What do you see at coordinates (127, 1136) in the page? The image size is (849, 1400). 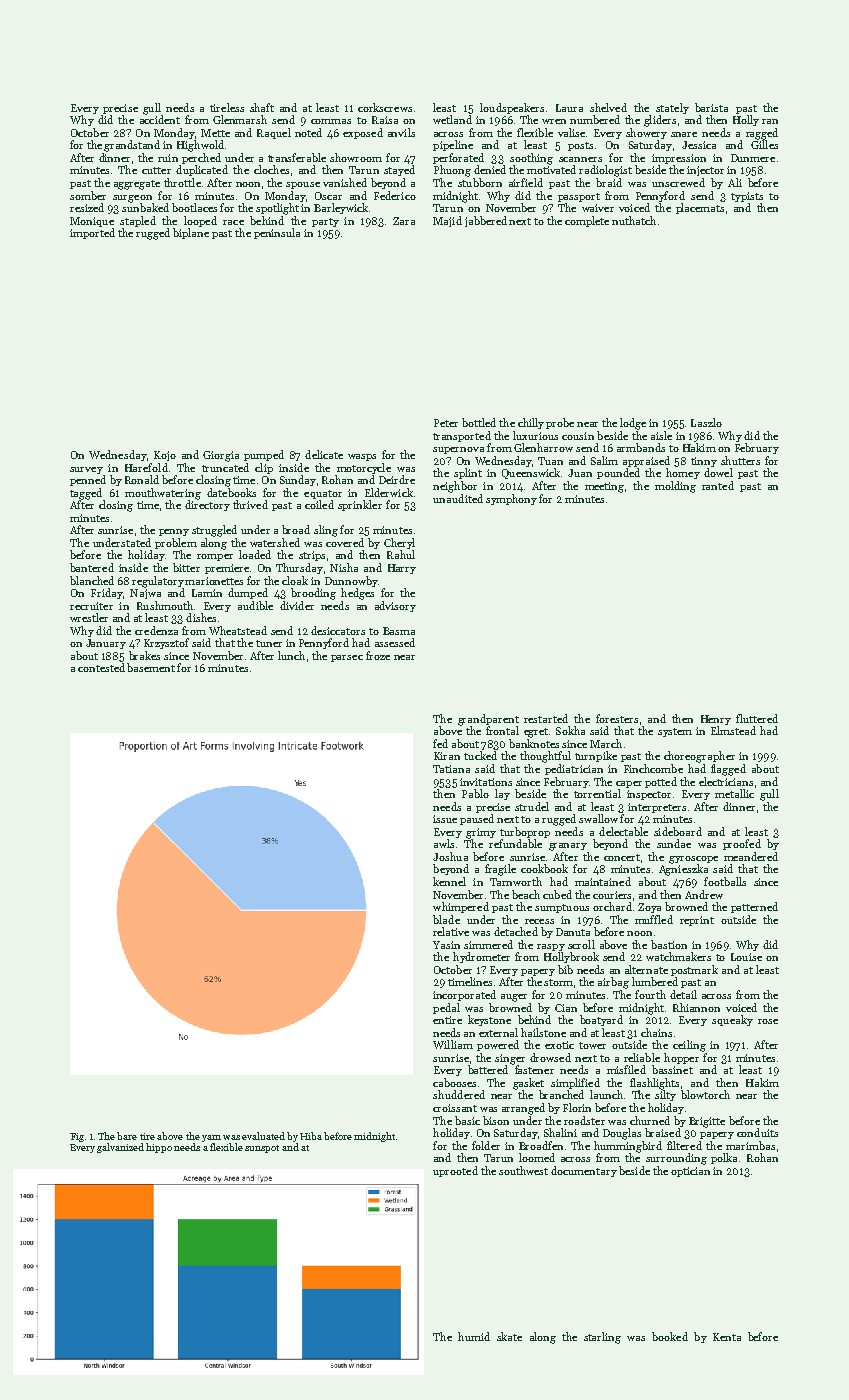 I see `bare` at bounding box center [127, 1136].
